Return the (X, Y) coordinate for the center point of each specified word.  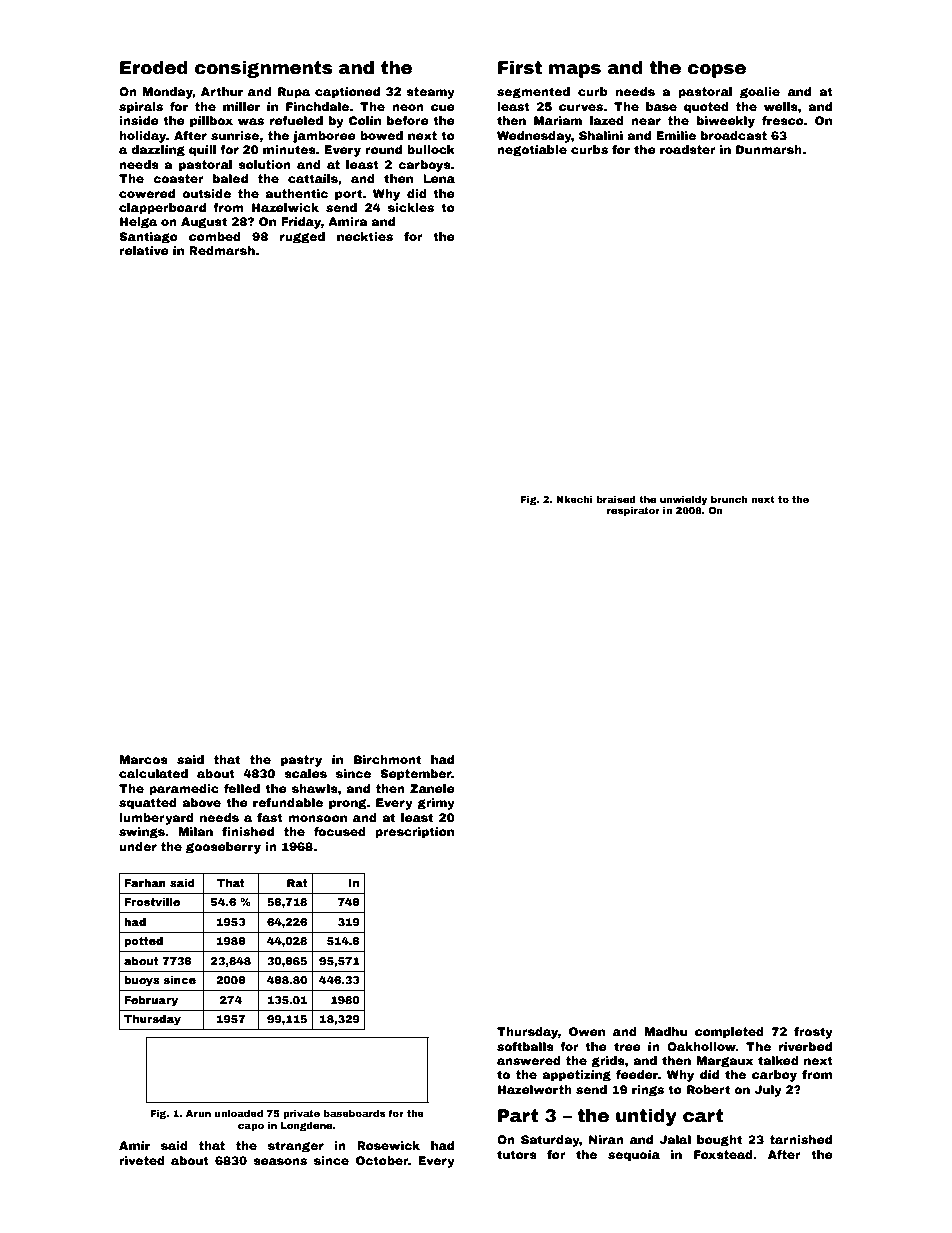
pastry (301, 761)
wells (781, 106)
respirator (633, 511)
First (520, 68)
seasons (280, 1161)
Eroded (154, 68)
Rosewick (388, 1145)
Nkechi (574, 499)
